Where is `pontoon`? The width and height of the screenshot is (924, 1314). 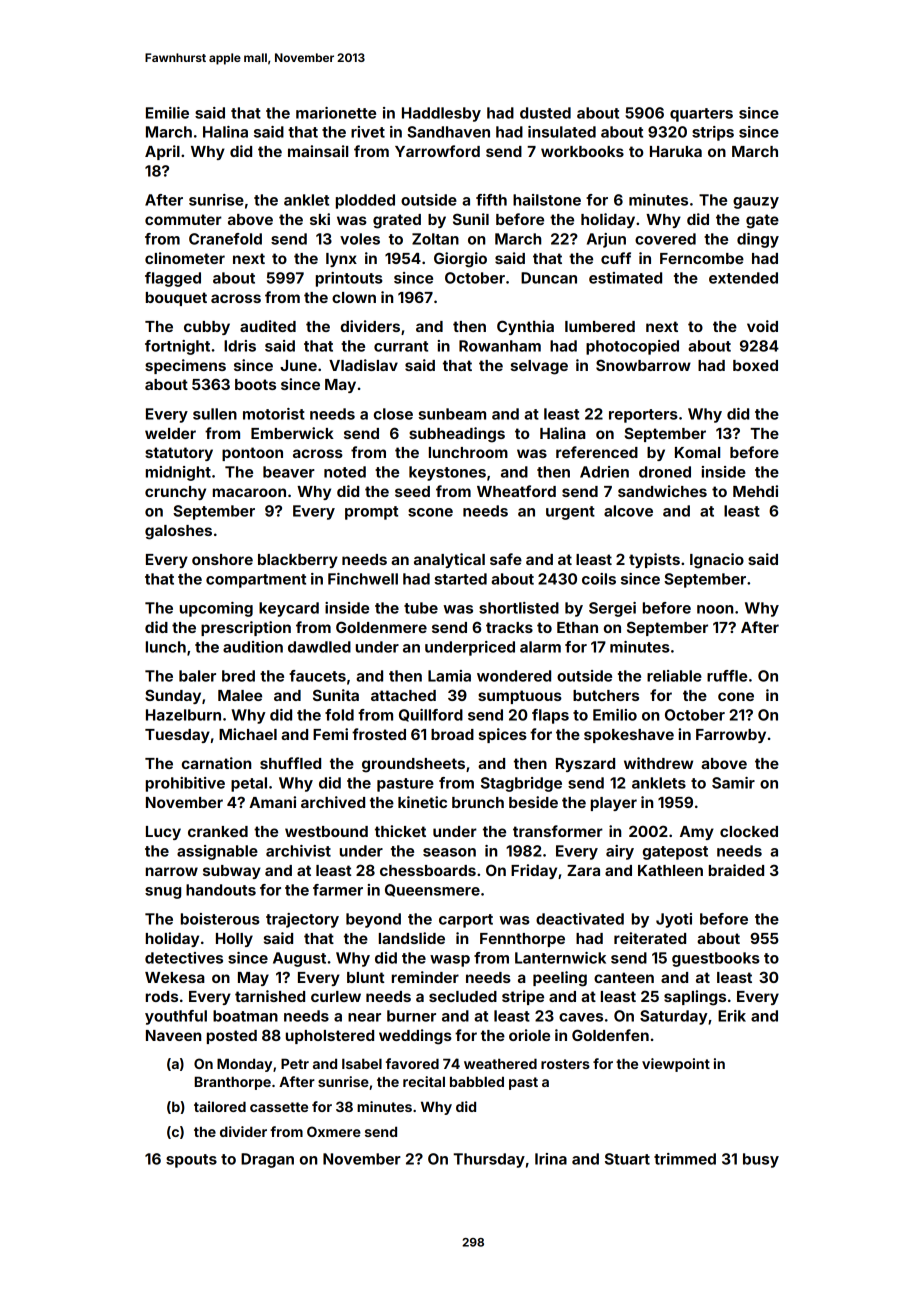
pontoon is located at coordinates (252, 454).
